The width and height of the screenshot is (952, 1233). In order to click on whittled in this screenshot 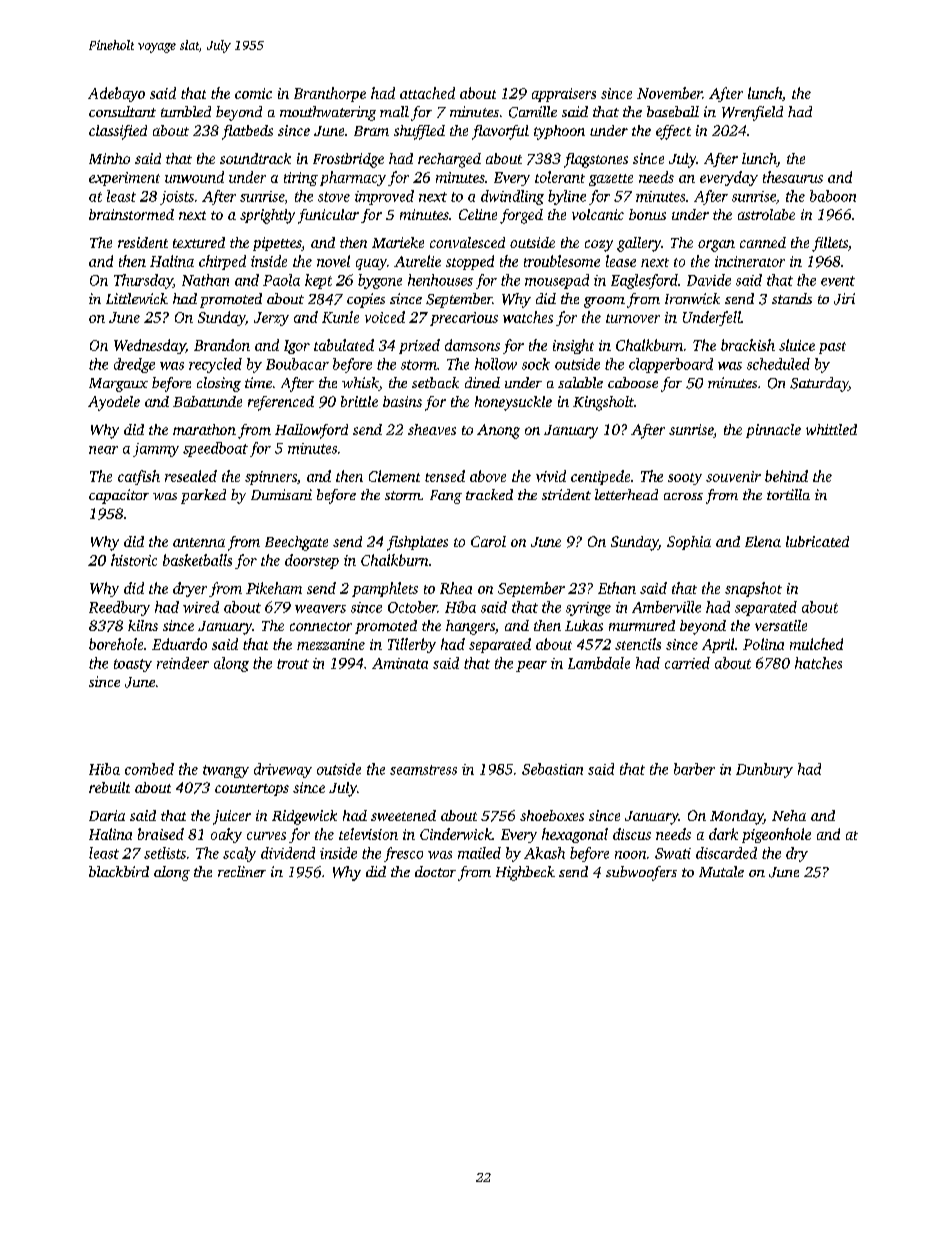, I will do `click(831, 429)`.
